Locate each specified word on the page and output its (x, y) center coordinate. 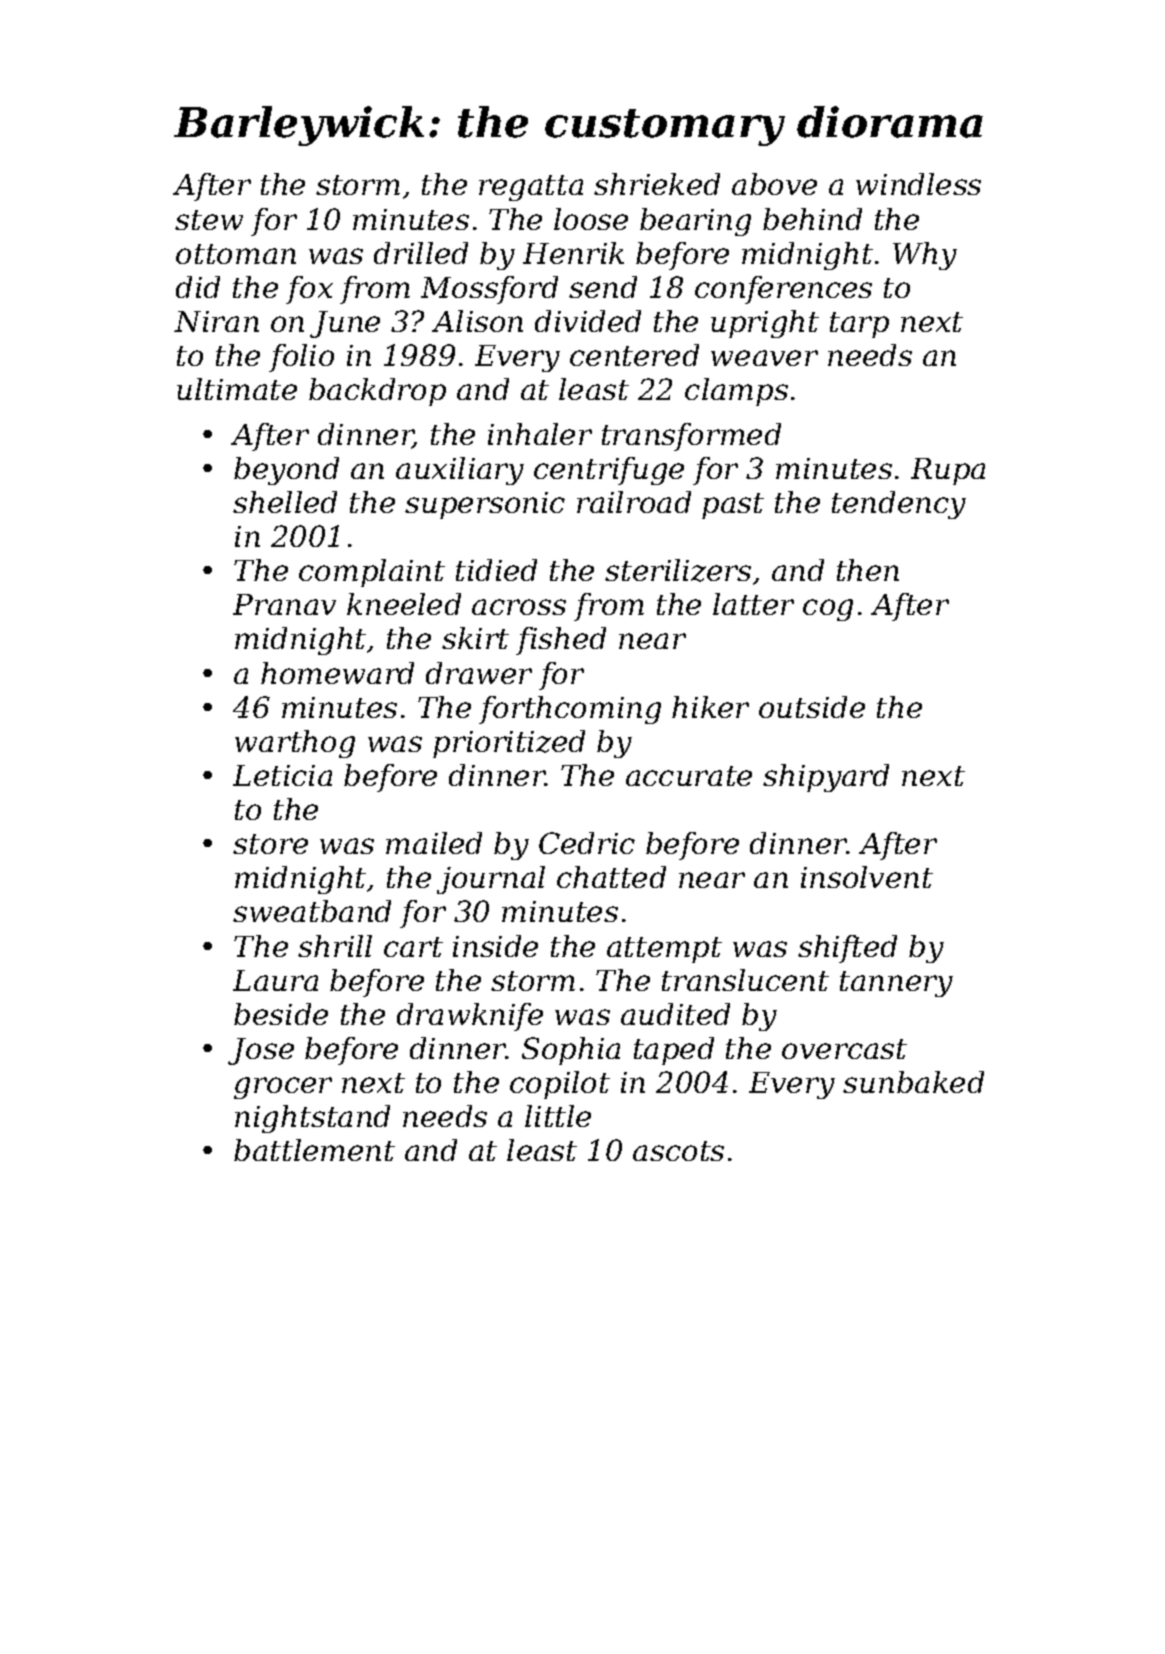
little (558, 1116)
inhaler (540, 434)
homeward (337, 673)
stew (209, 220)
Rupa (948, 471)
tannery (896, 984)
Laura (275, 980)
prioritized (509, 744)
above (774, 184)
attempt (664, 950)
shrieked (657, 184)
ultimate (237, 389)
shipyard (826, 778)
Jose (261, 1051)
